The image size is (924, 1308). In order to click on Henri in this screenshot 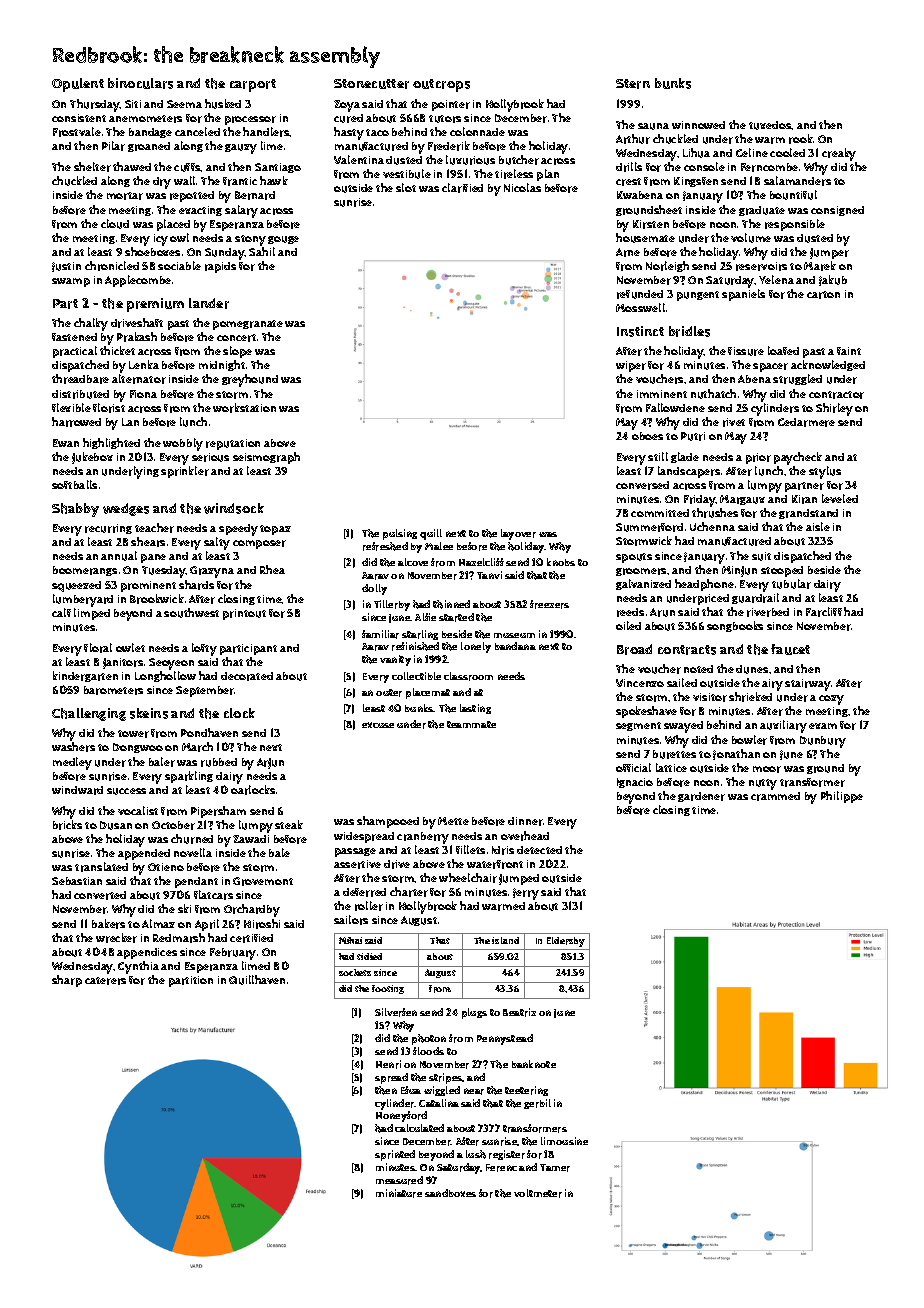, I will do `click(388, 1064)`.
